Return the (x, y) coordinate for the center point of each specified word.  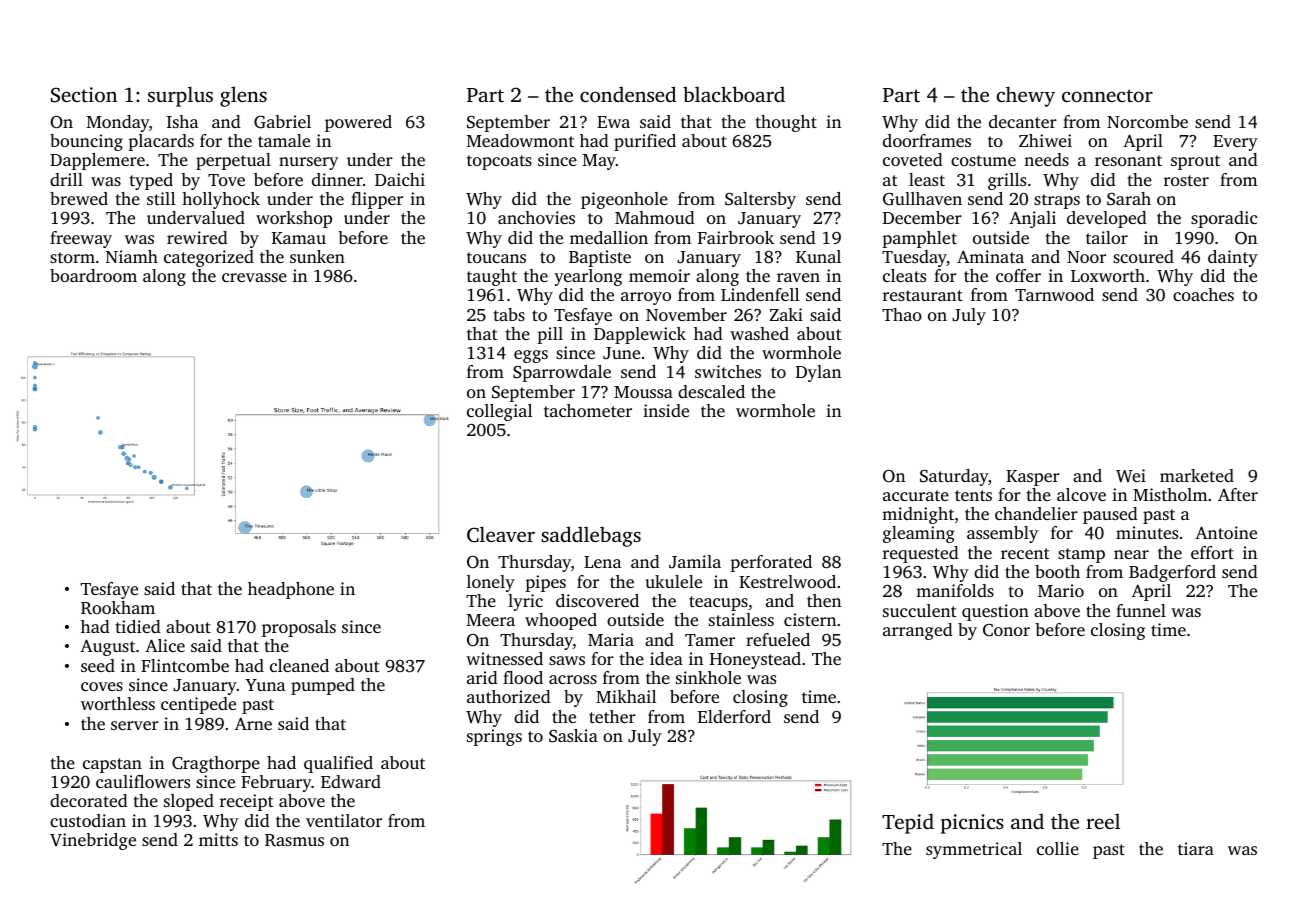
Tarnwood (1054, 294)
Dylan (818, 373)
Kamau (299, 238)
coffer (1018, 275)
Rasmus (294, 840)
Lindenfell (760, 294)
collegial (499, 412)
